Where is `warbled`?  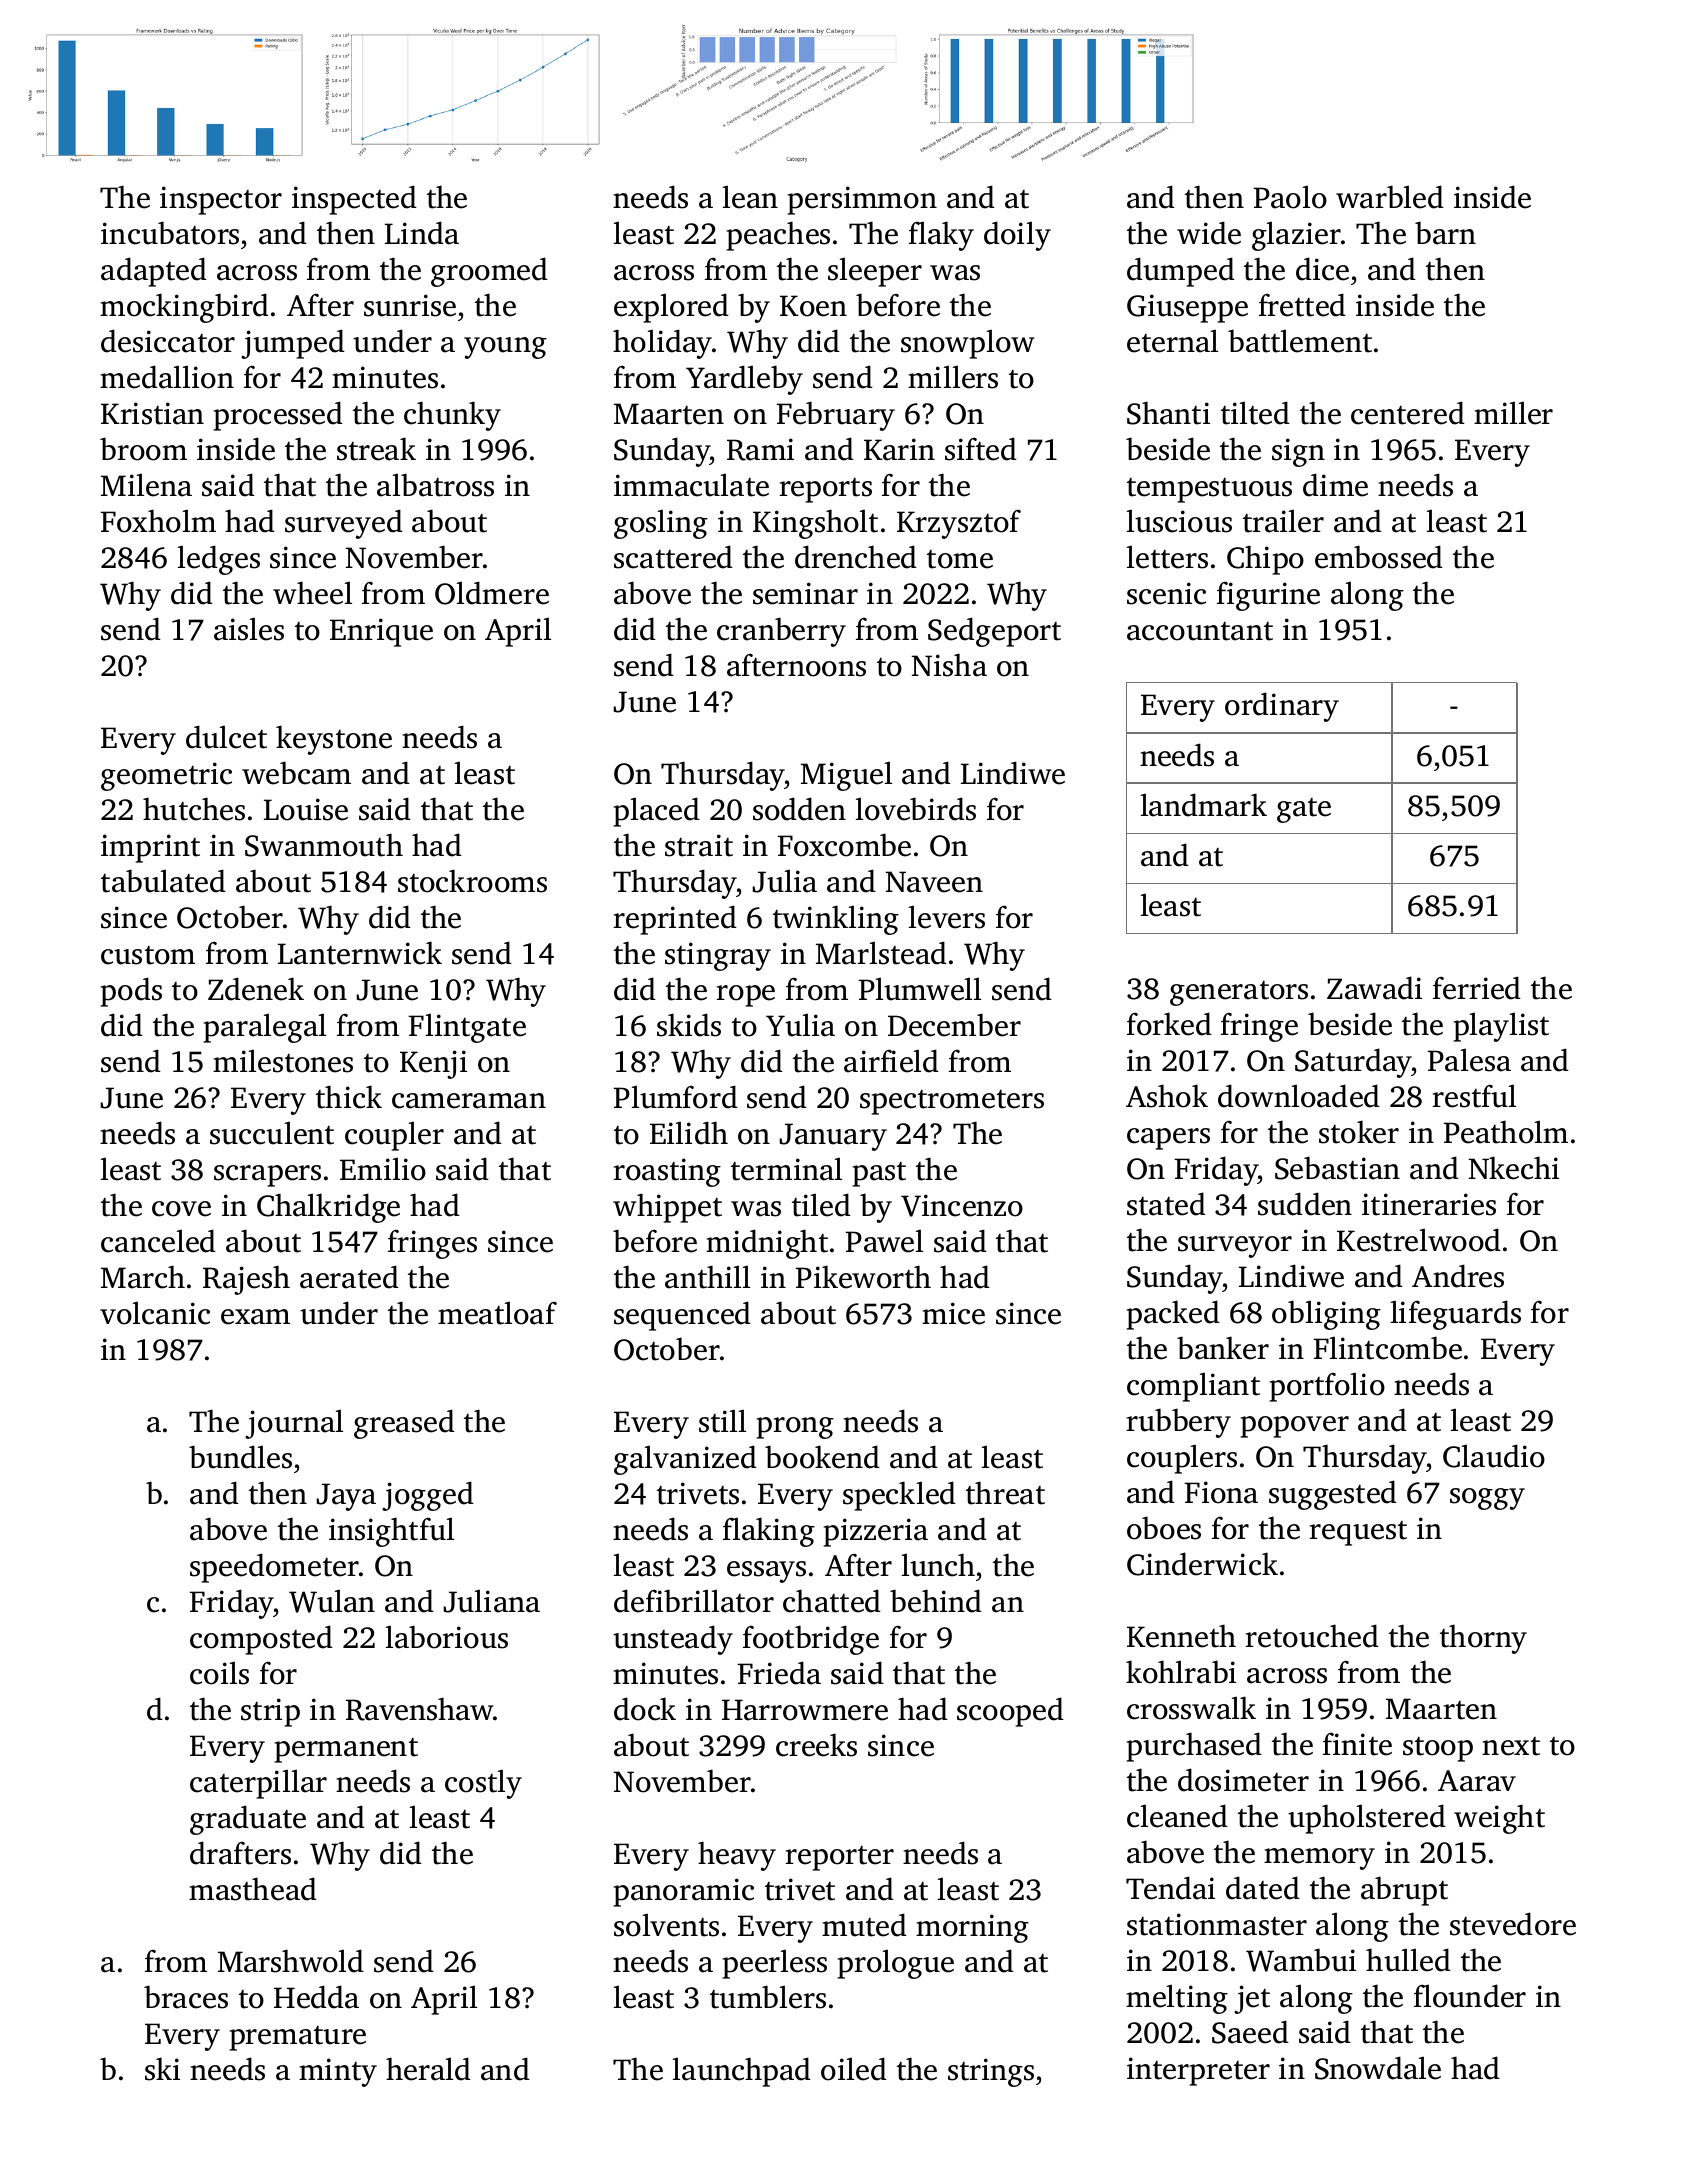
warbled is located at coordinates (1390, 197).
